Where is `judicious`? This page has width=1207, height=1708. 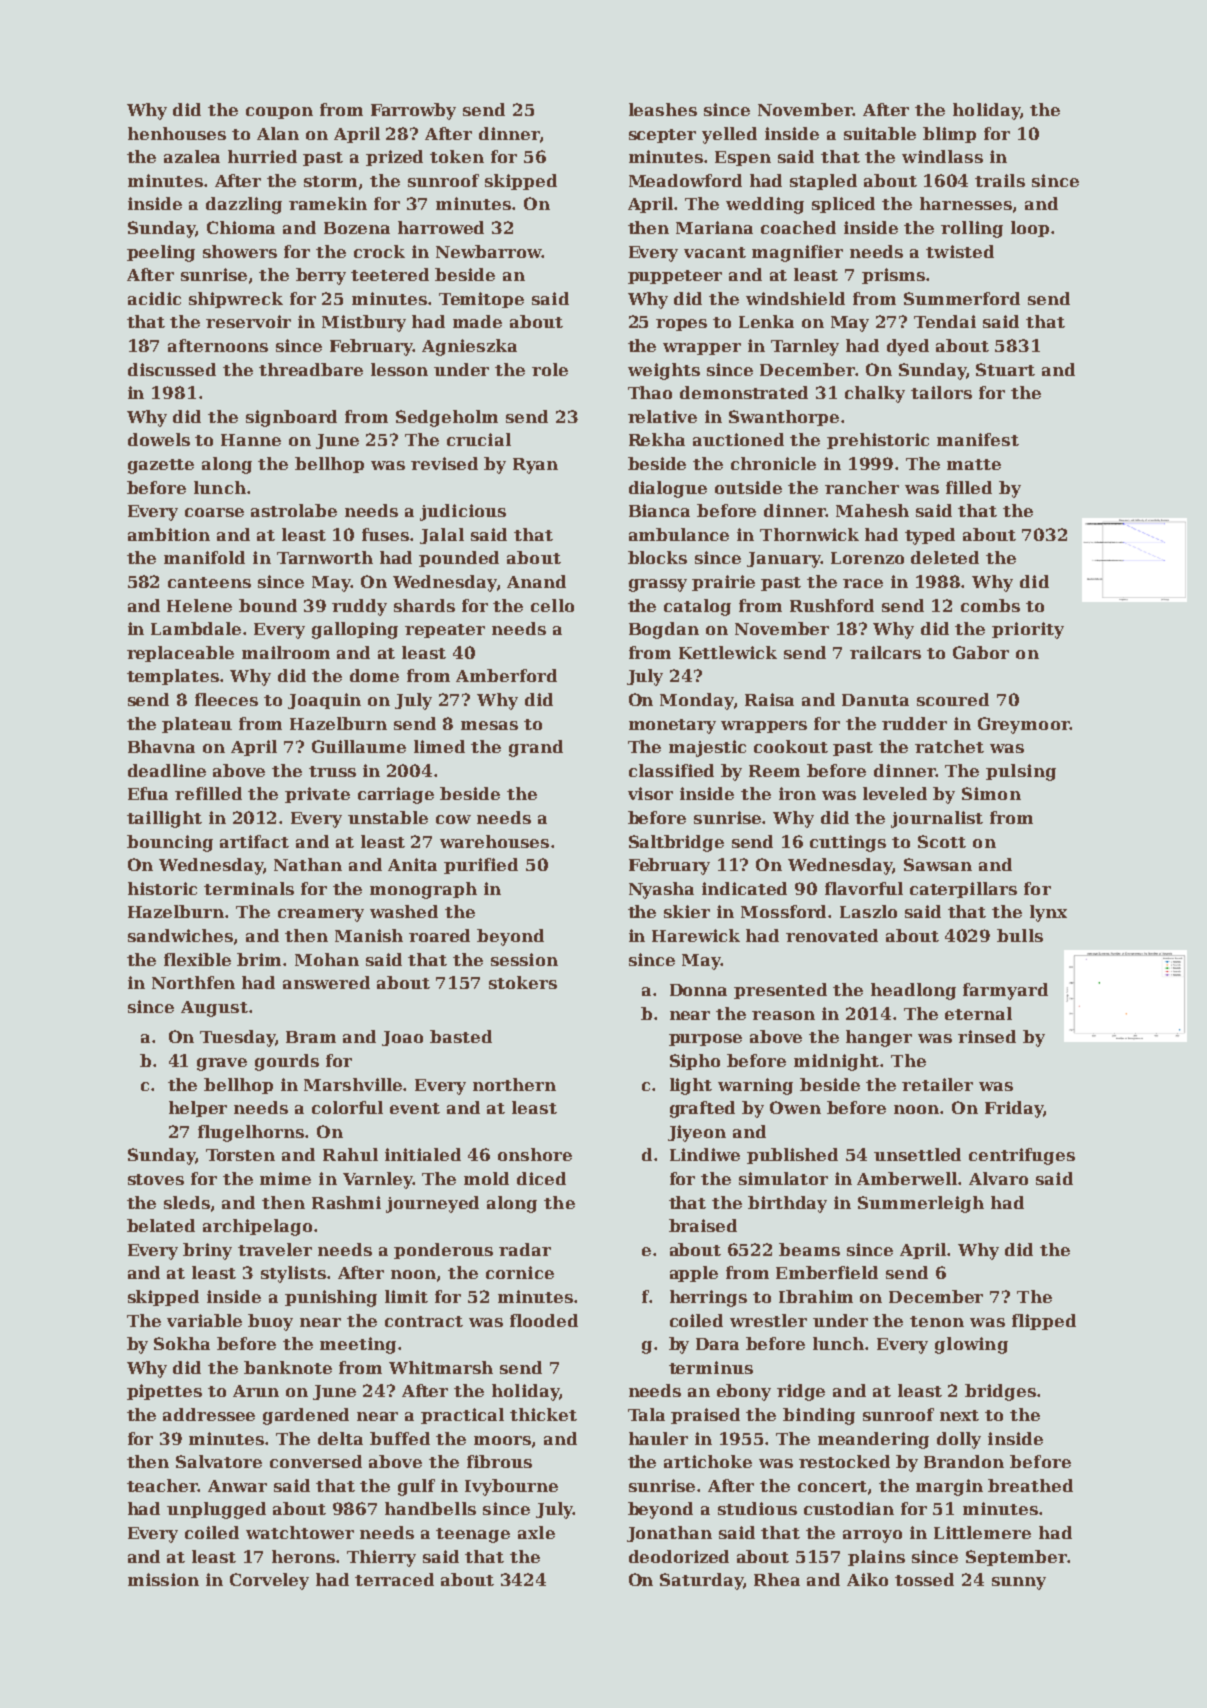
judicious is located at coordinates (463, 512).
